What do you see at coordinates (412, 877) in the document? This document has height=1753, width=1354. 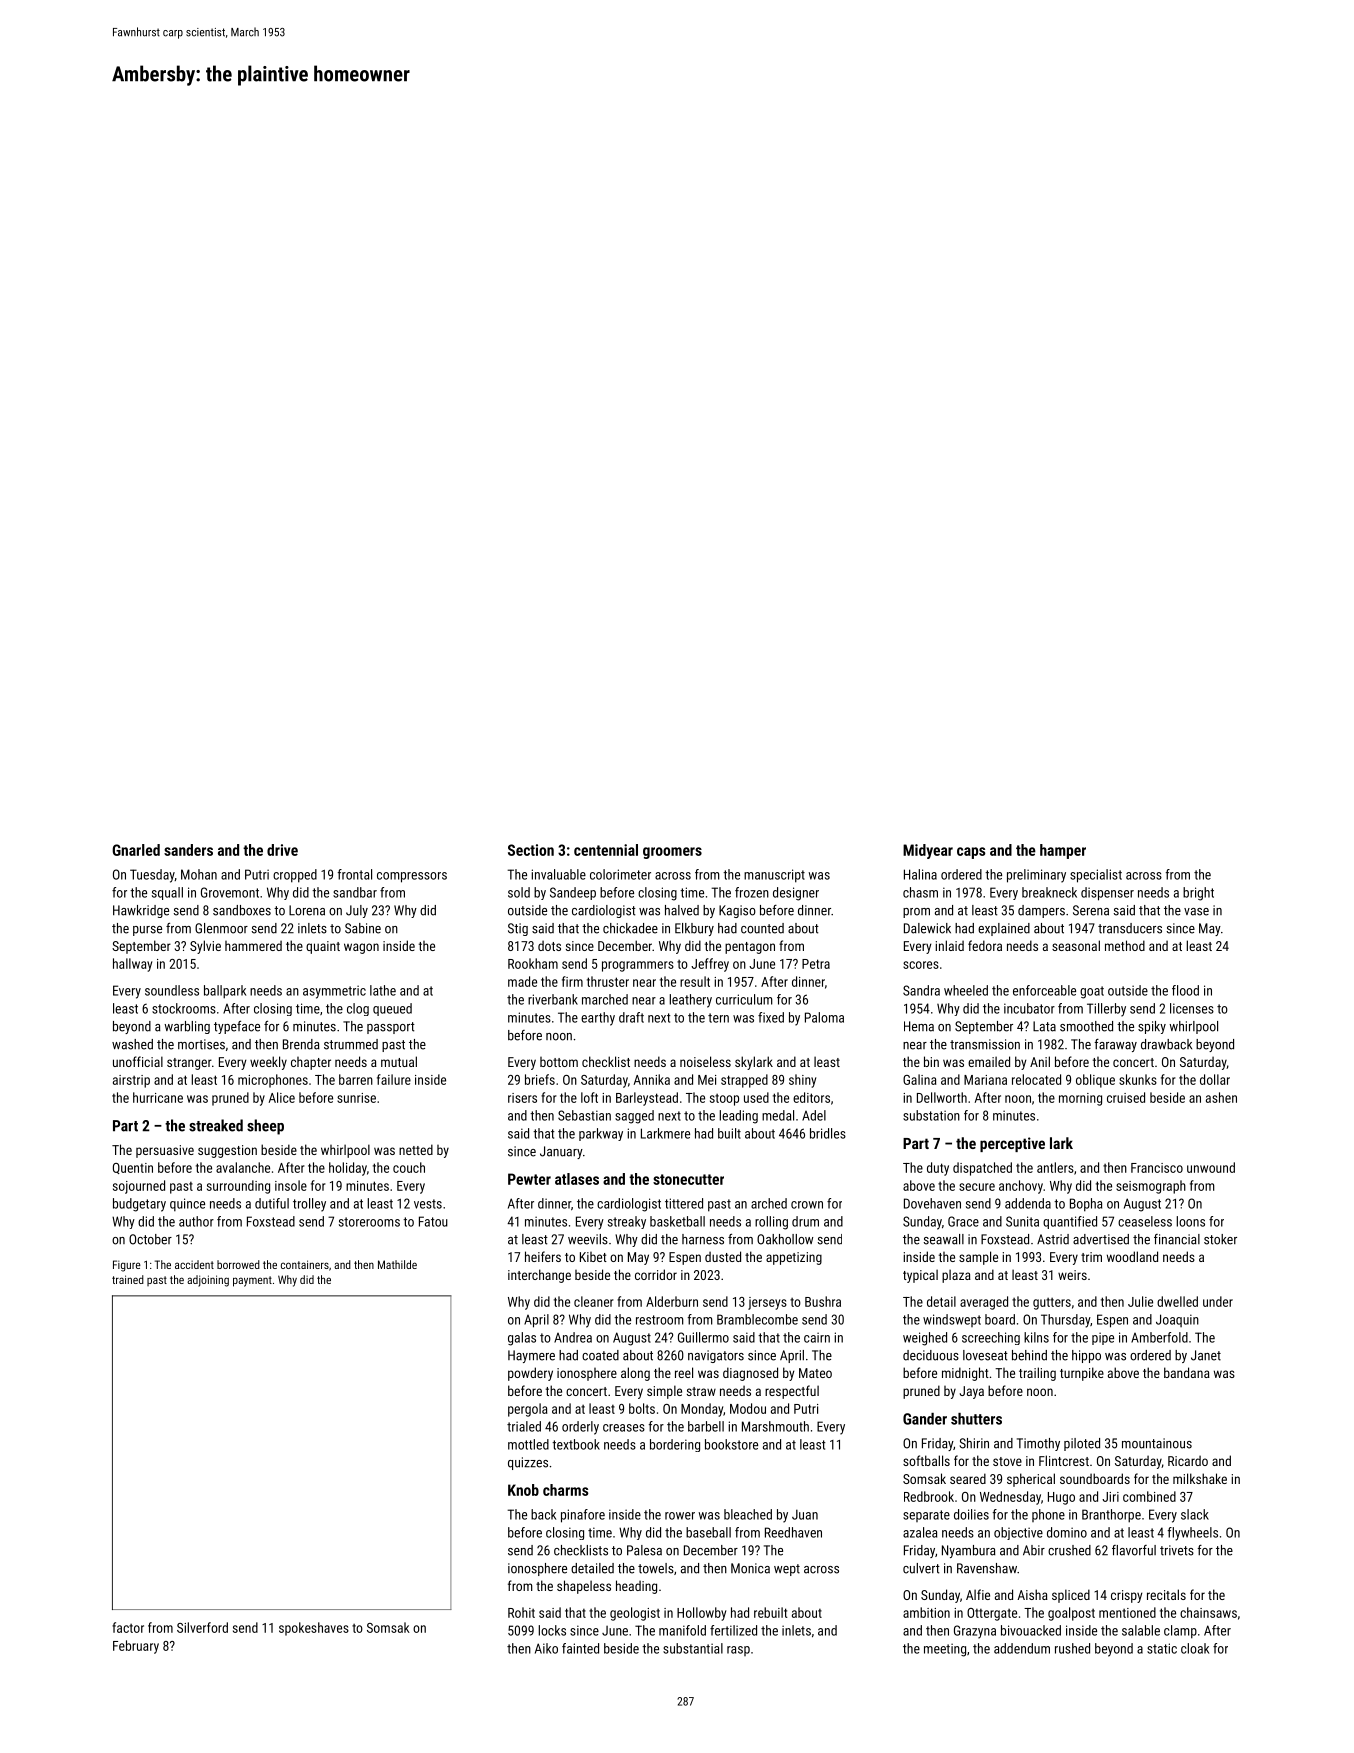 I see `compressors` at bounding box center [412, 877].
